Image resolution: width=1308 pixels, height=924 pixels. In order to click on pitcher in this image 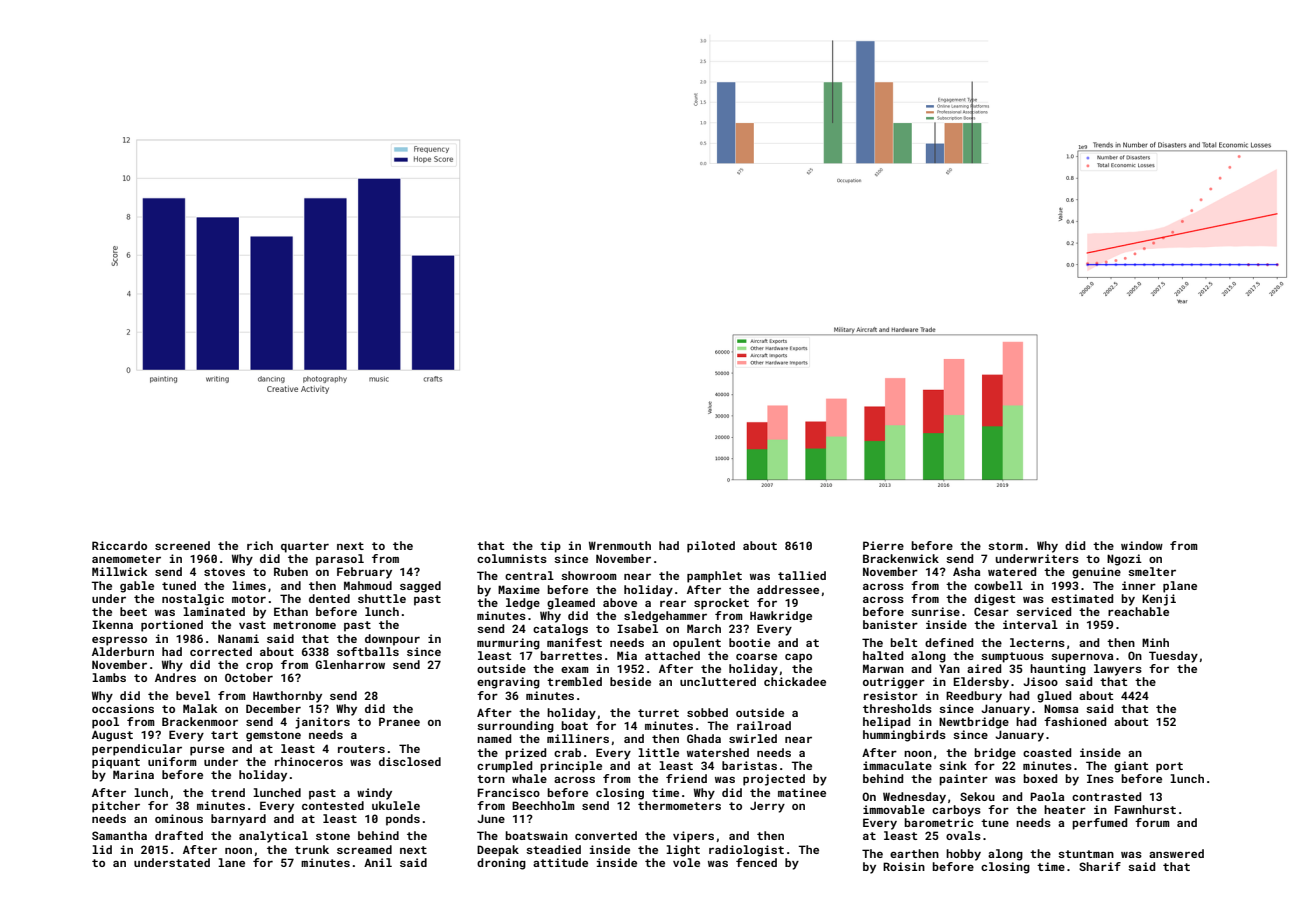, I will do `click(116, 807)`.
